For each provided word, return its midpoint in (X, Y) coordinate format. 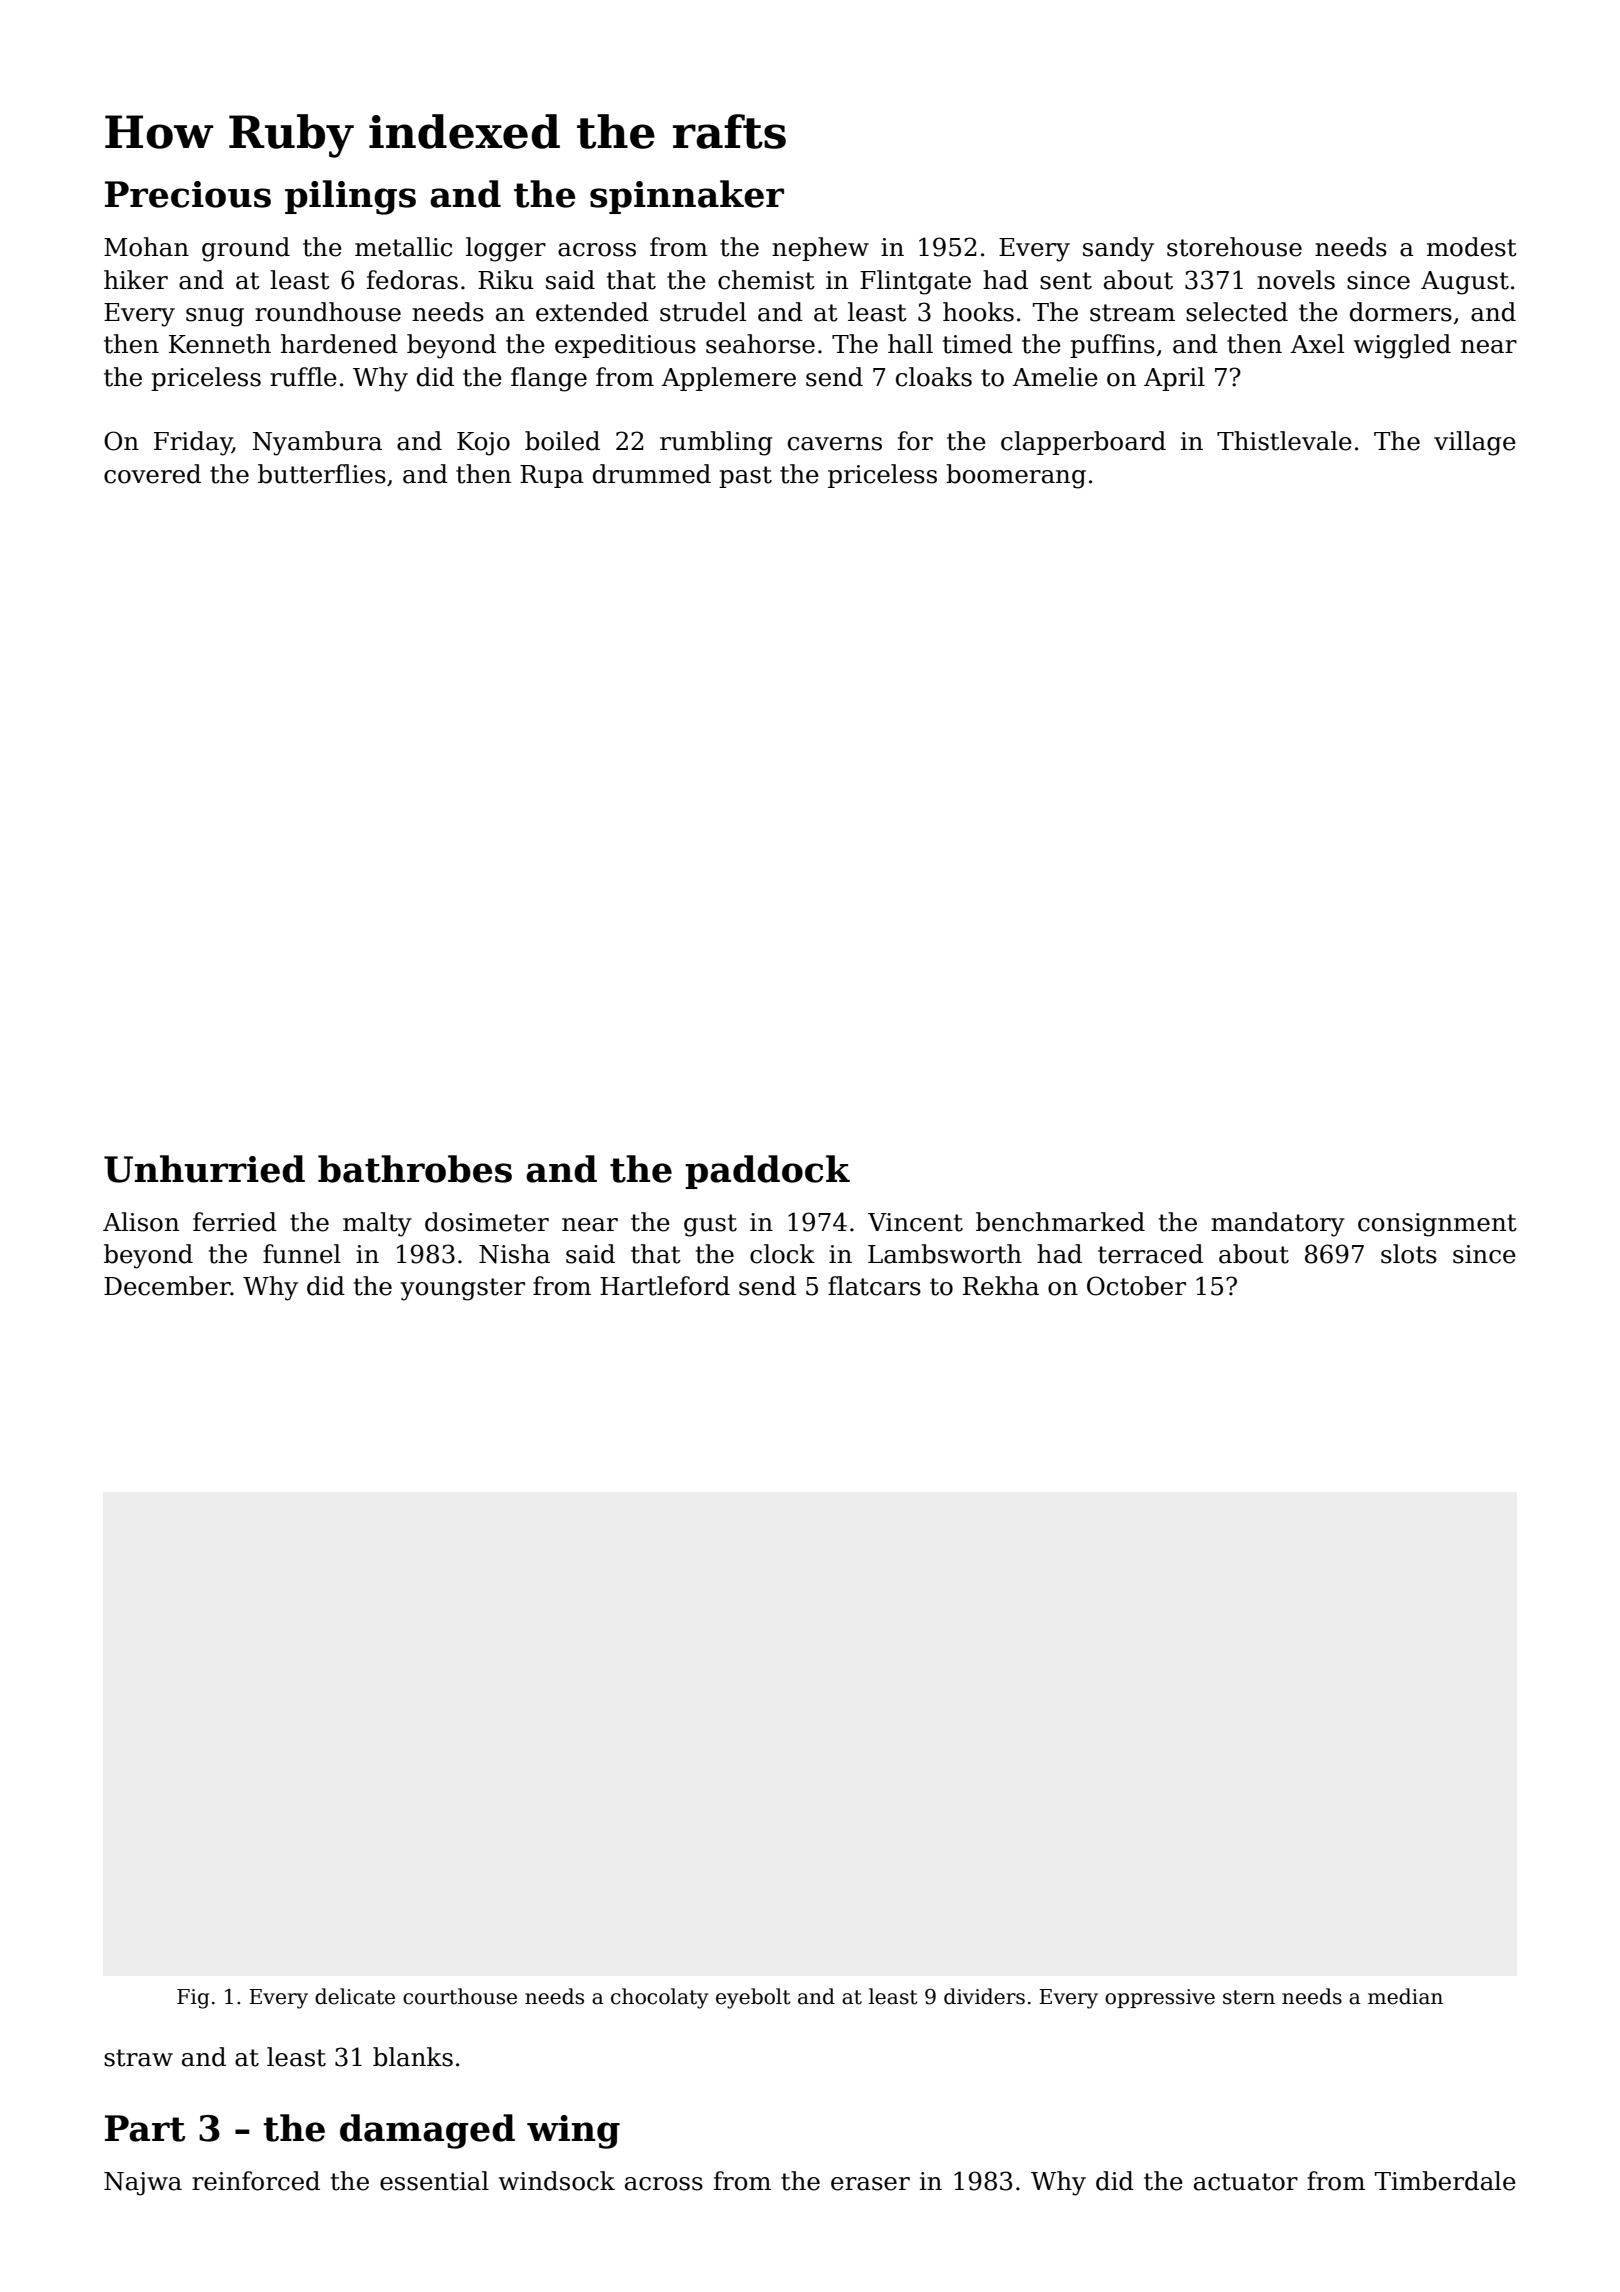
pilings (350, 197)
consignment (1437, 1225)
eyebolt (753, 1998)
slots (1409, 1254)
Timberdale (1445, 2181)
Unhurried (204, 1169)
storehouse (1234, 247)
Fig (193, 1999)
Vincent (915, 1222)
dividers (984, 1996)
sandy (1118, 249)
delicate (355, 1996)
